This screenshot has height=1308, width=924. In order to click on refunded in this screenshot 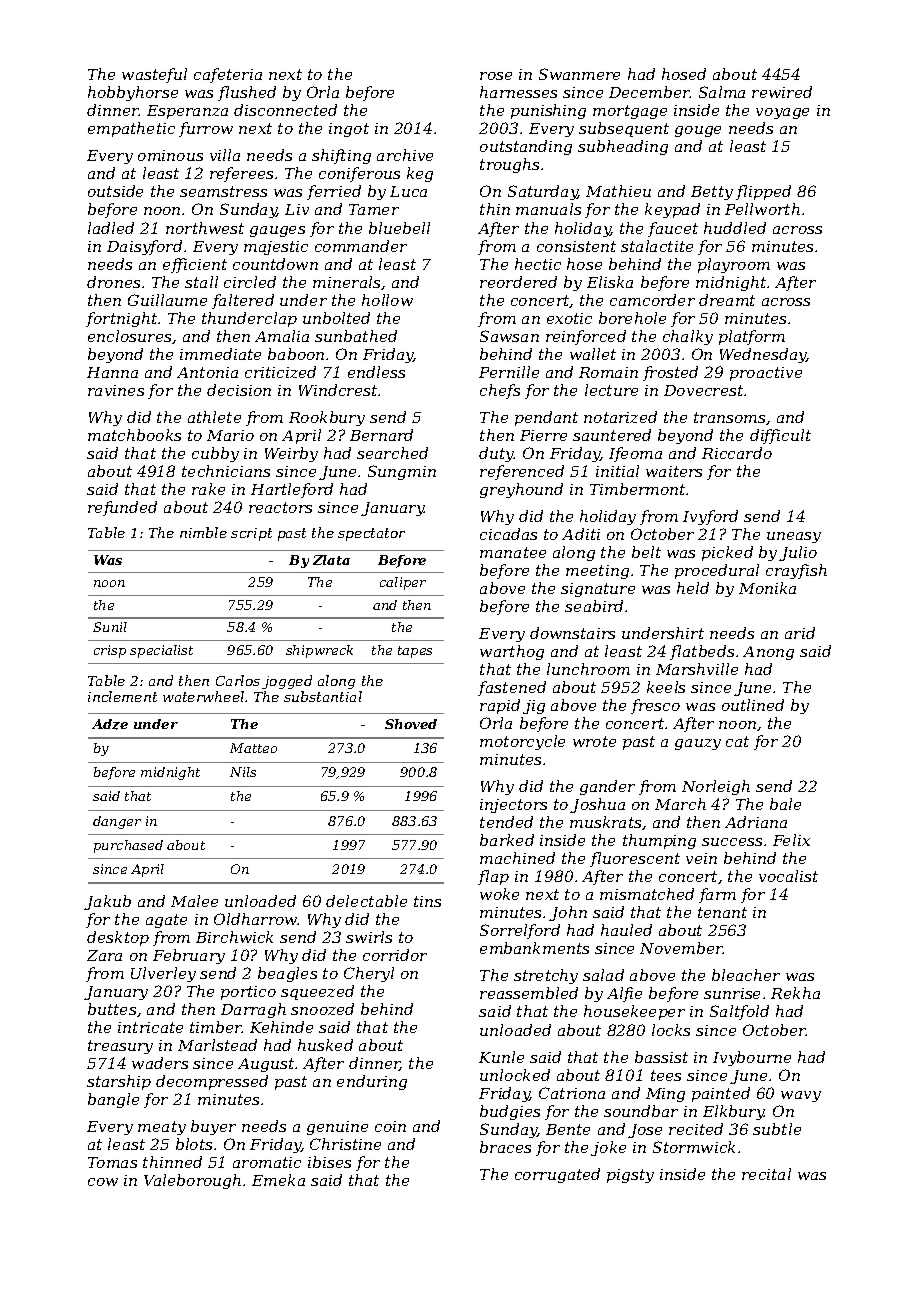, I will do `click(122, 508)`.
